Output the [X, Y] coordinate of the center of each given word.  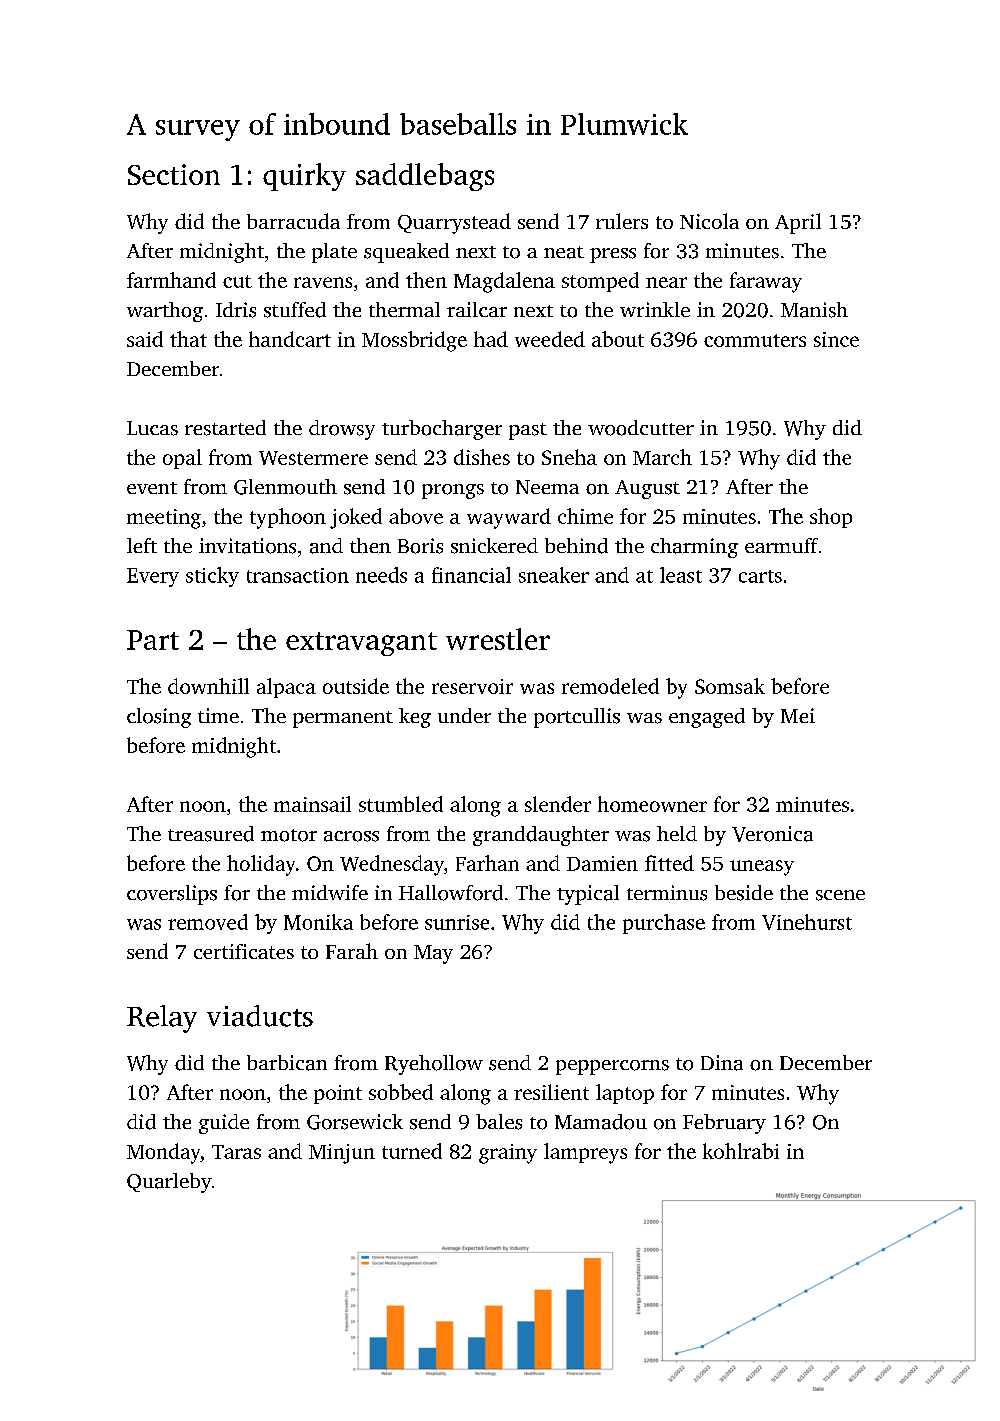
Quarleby [169, 1183]
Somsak [730, 686]
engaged [707, 718]
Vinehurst [807, 922]
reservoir [472, 686]
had [491, 339]
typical [588, 895]
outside [356, 686]
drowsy [342, 430]
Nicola [709, 221]
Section [174, 174]
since [836, 339]
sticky [212, 577]
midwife [330, 892]
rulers [622, 221]
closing [159, 718]
